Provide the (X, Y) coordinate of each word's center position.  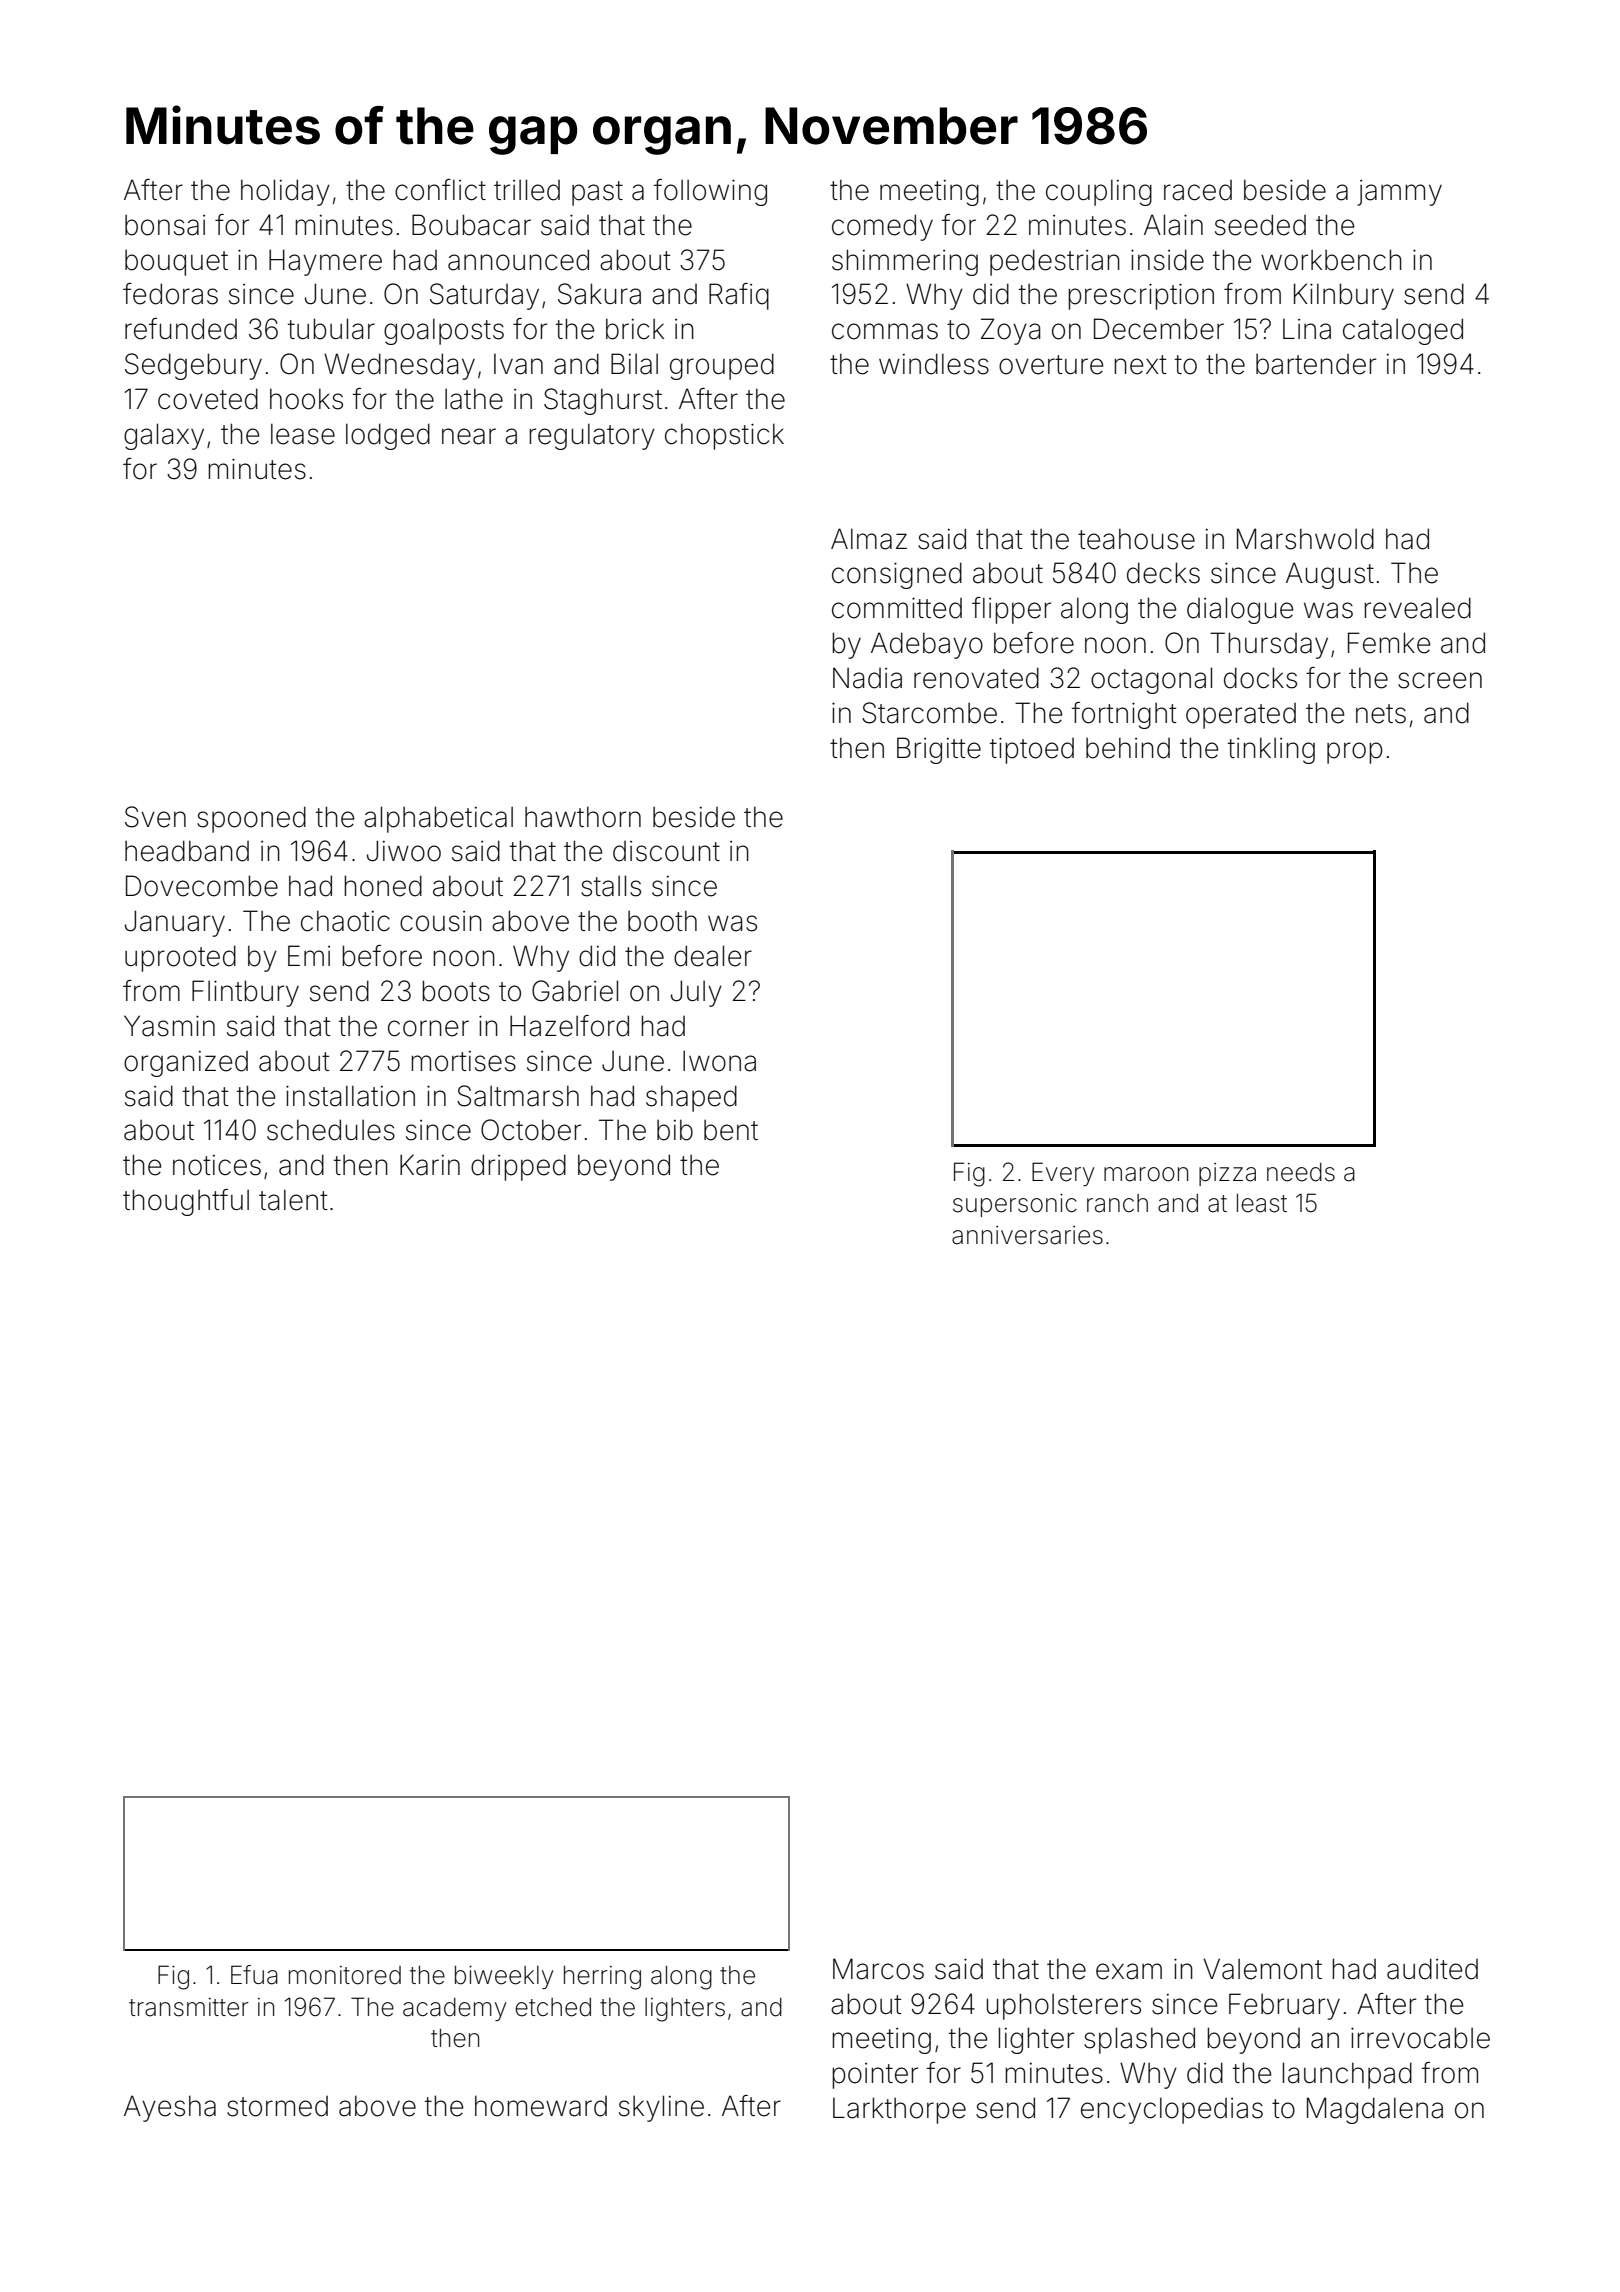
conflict (440, 190)
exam (1129, 1971)
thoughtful (186, 1202)
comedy (882, 227)
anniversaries (1027, 1235)
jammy (1399, 193)
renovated (976, 678)
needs (1301, 1172)
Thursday (1269, 645)
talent (293, 1200)
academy (455, 2009)
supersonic (1015, 1205)
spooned (251, 819)
